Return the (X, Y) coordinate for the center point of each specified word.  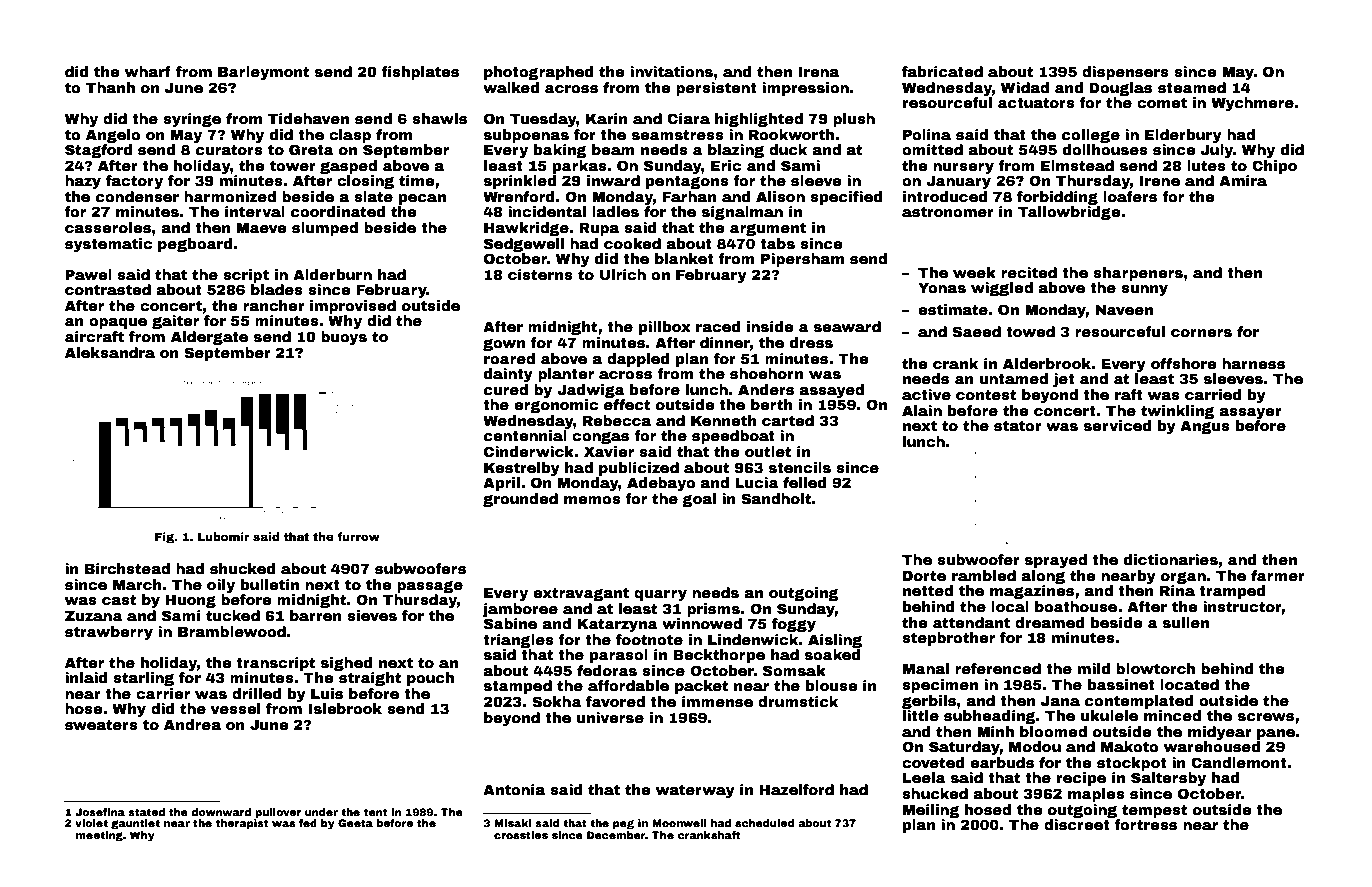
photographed (539, 73)
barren (316, 615)
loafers (1130, 196)
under (321, 812)
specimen (940, 686)
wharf (148, 71)
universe (610, 717)
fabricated (942, 71)
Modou (1035, 746)
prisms (713, 610)
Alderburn (332, 274)
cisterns (540, 274)
